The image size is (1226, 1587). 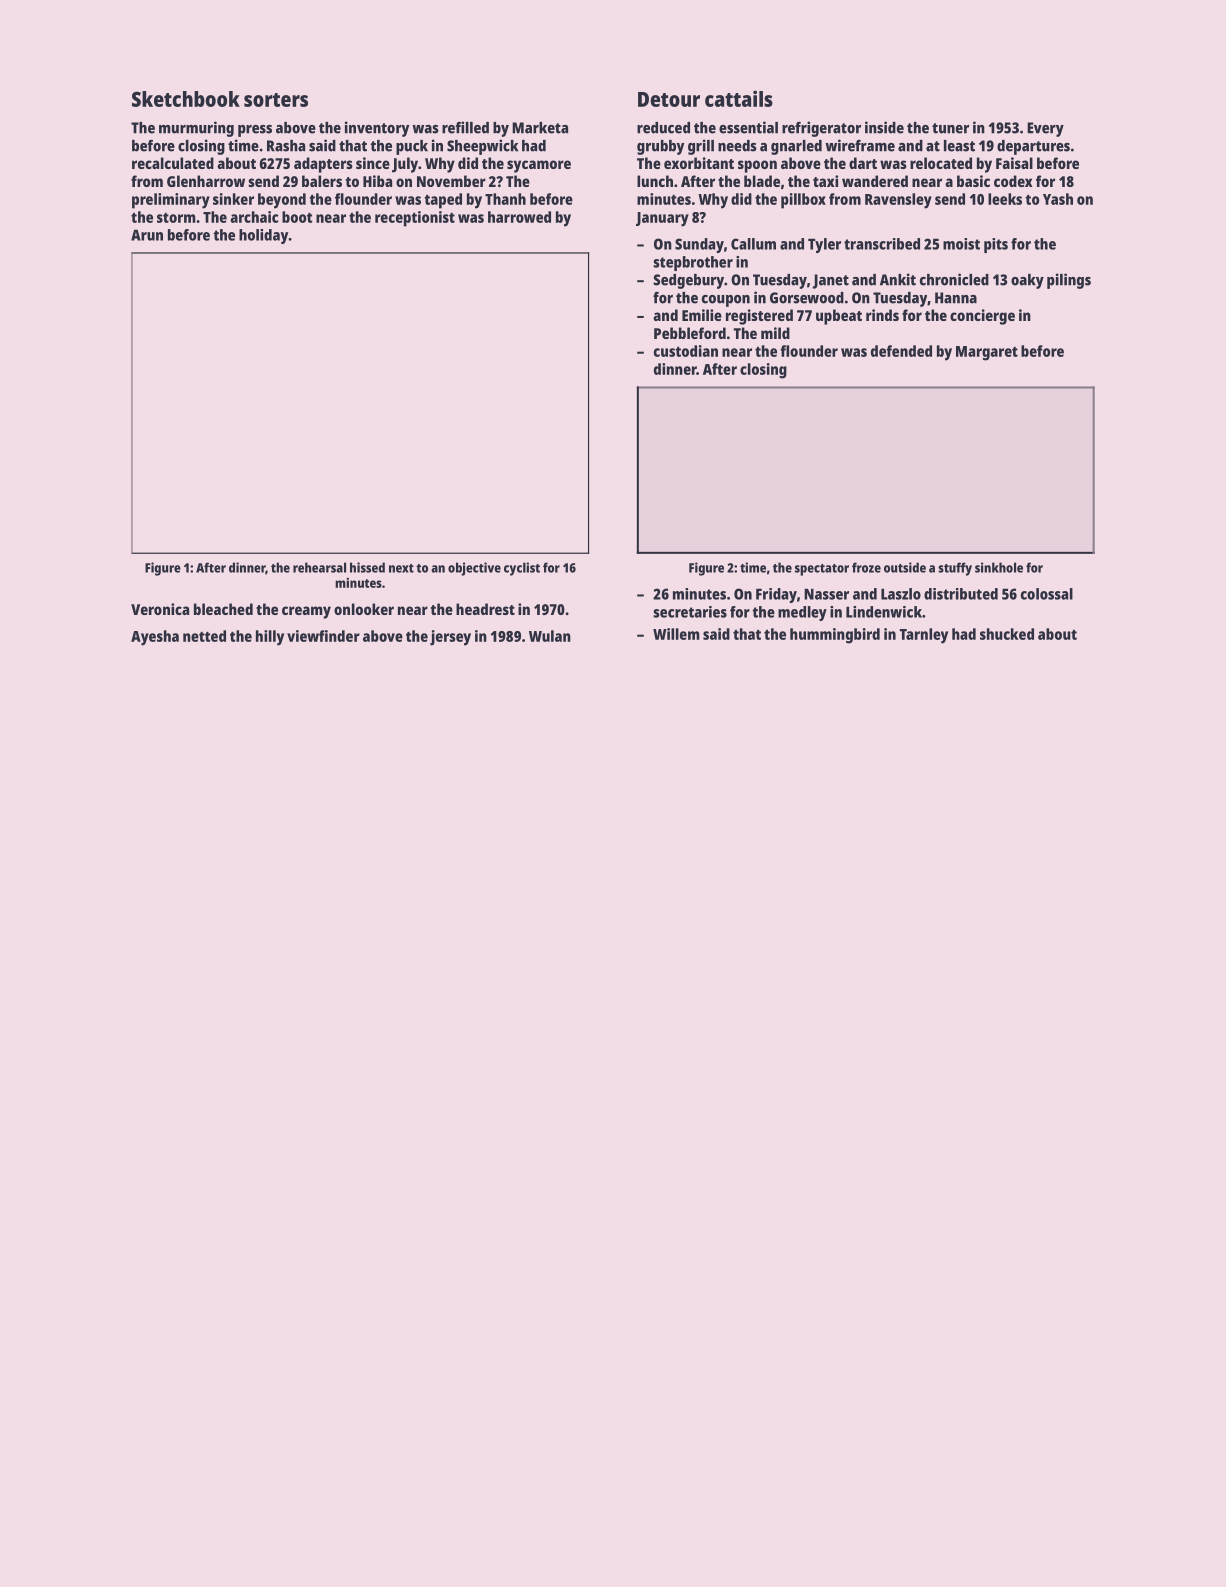 I want to click on Arun, so click(x=147, y=235).
